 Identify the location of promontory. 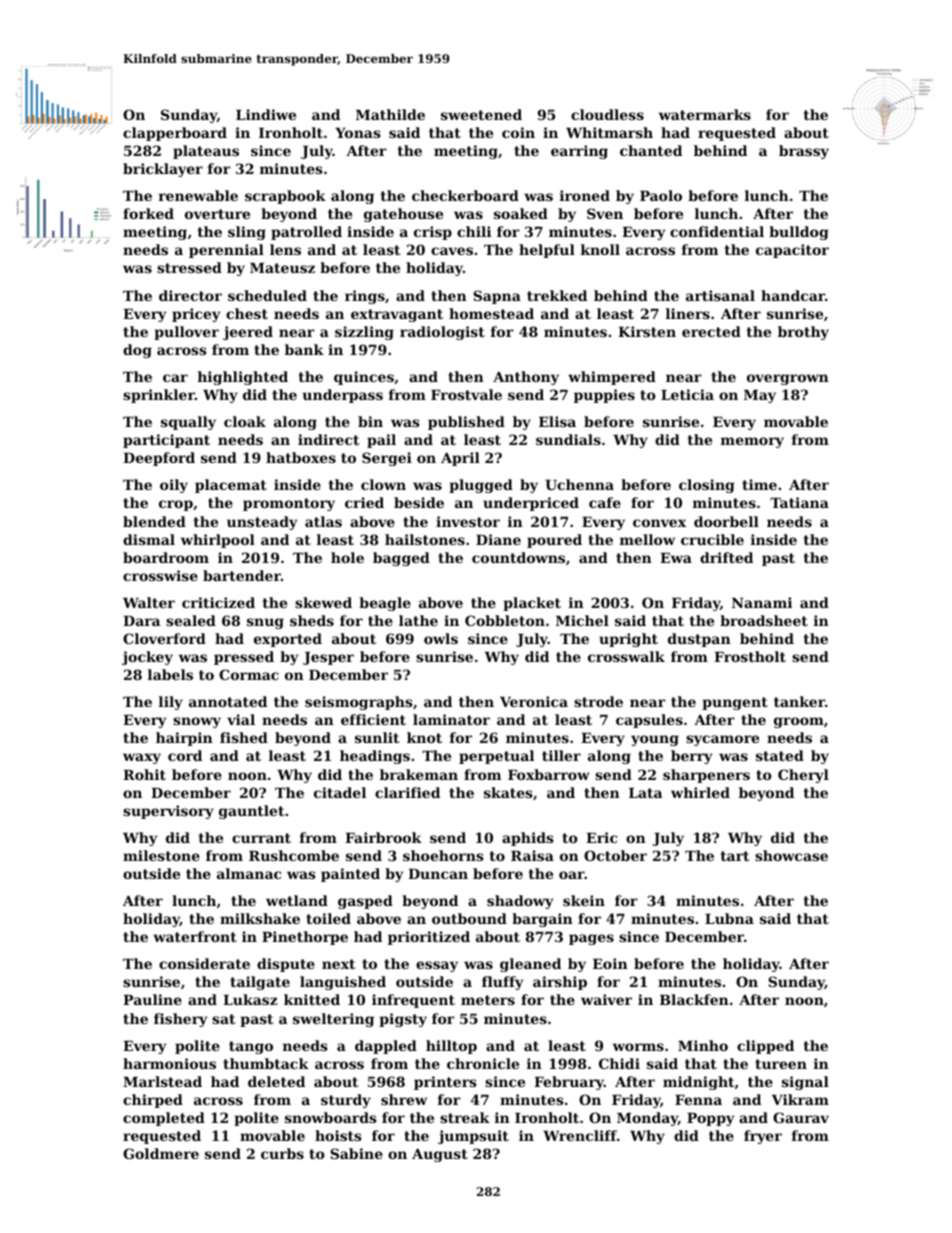
(289, 504).
